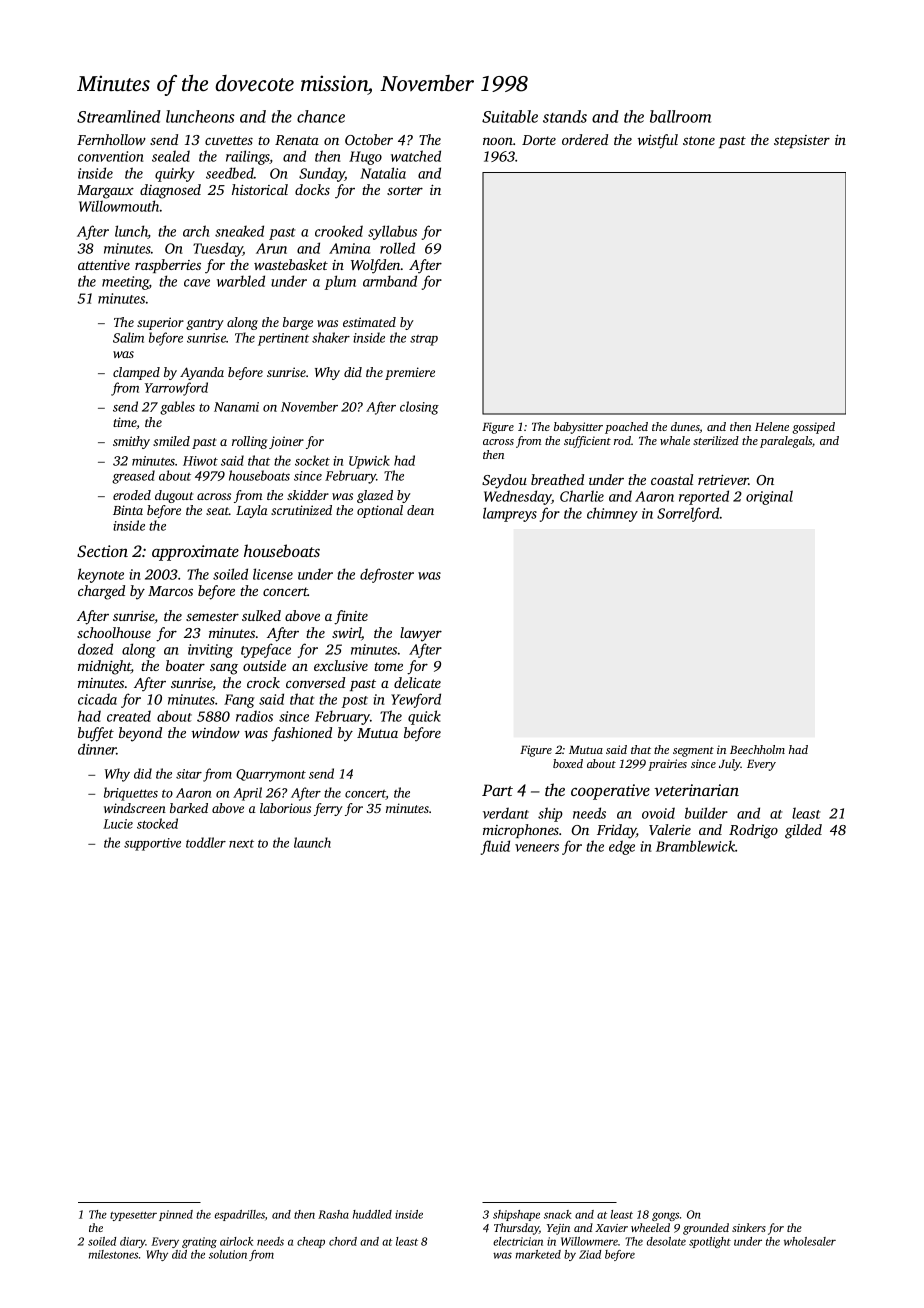 The height and width of the screenshot is (1308, 924). I want to click on buffet, so click(96, 734).
